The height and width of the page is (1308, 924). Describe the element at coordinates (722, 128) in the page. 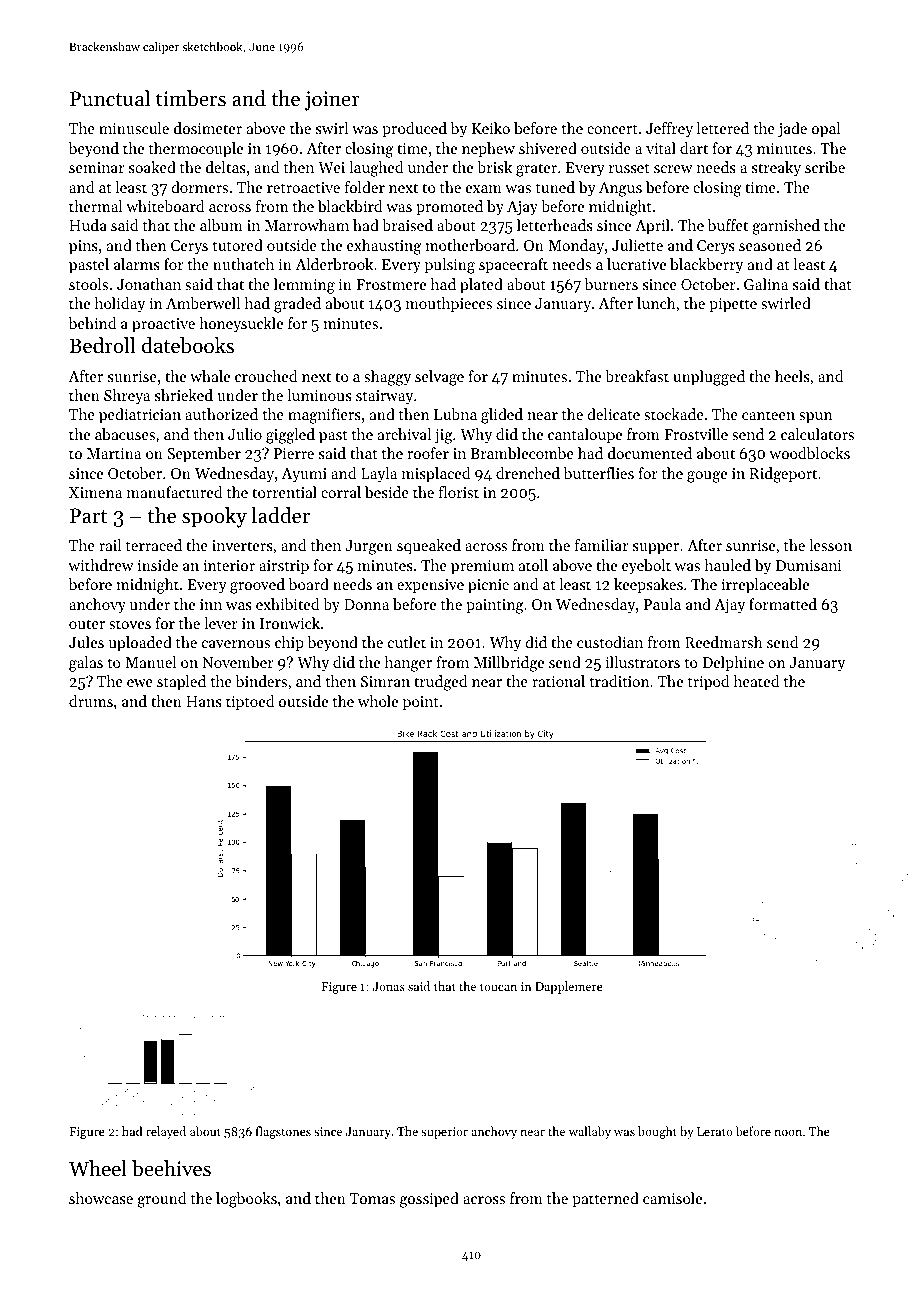

I see `lettered` at that location.
